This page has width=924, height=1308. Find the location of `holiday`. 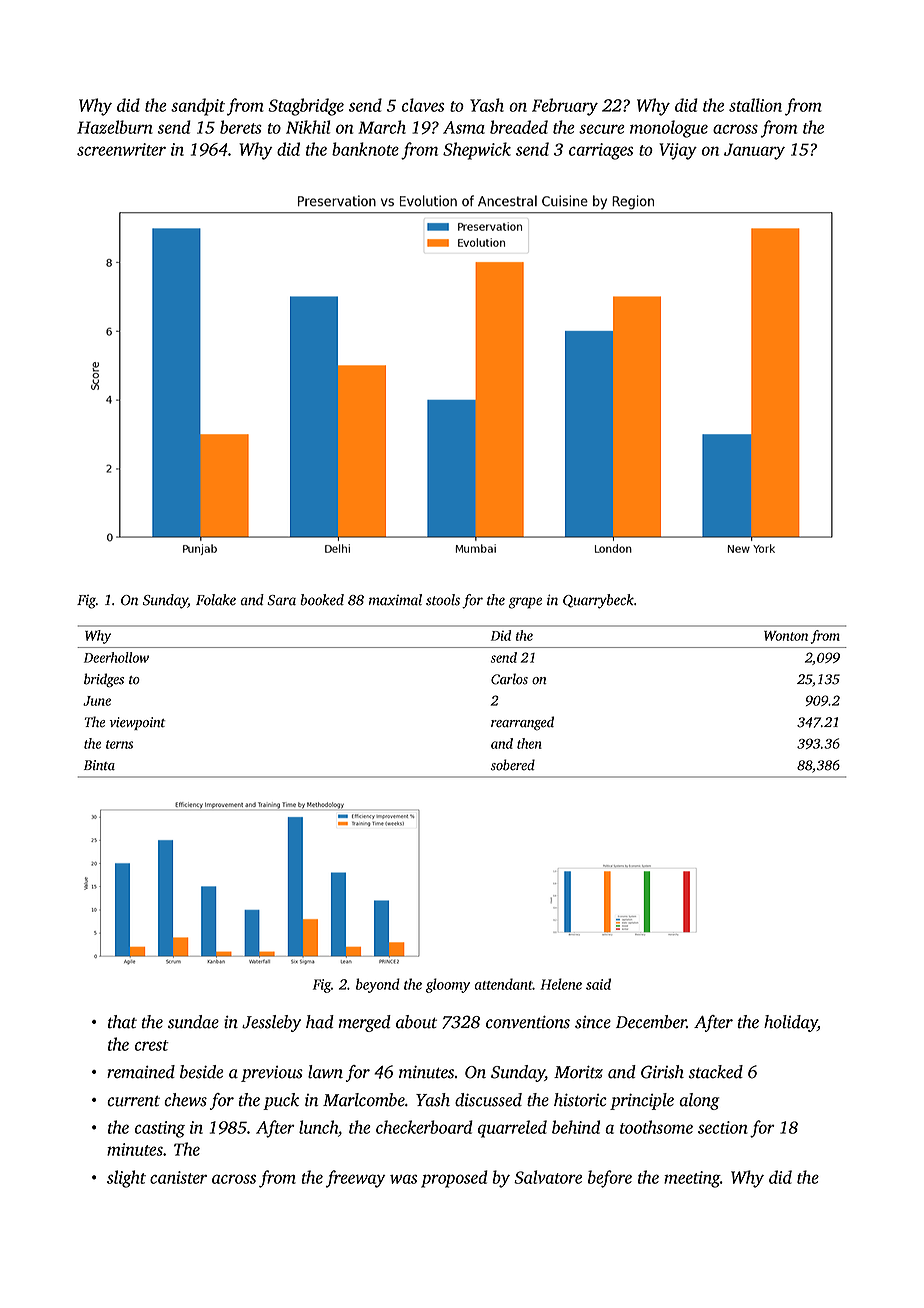

holiday is located at coordinates (791, 1023).
